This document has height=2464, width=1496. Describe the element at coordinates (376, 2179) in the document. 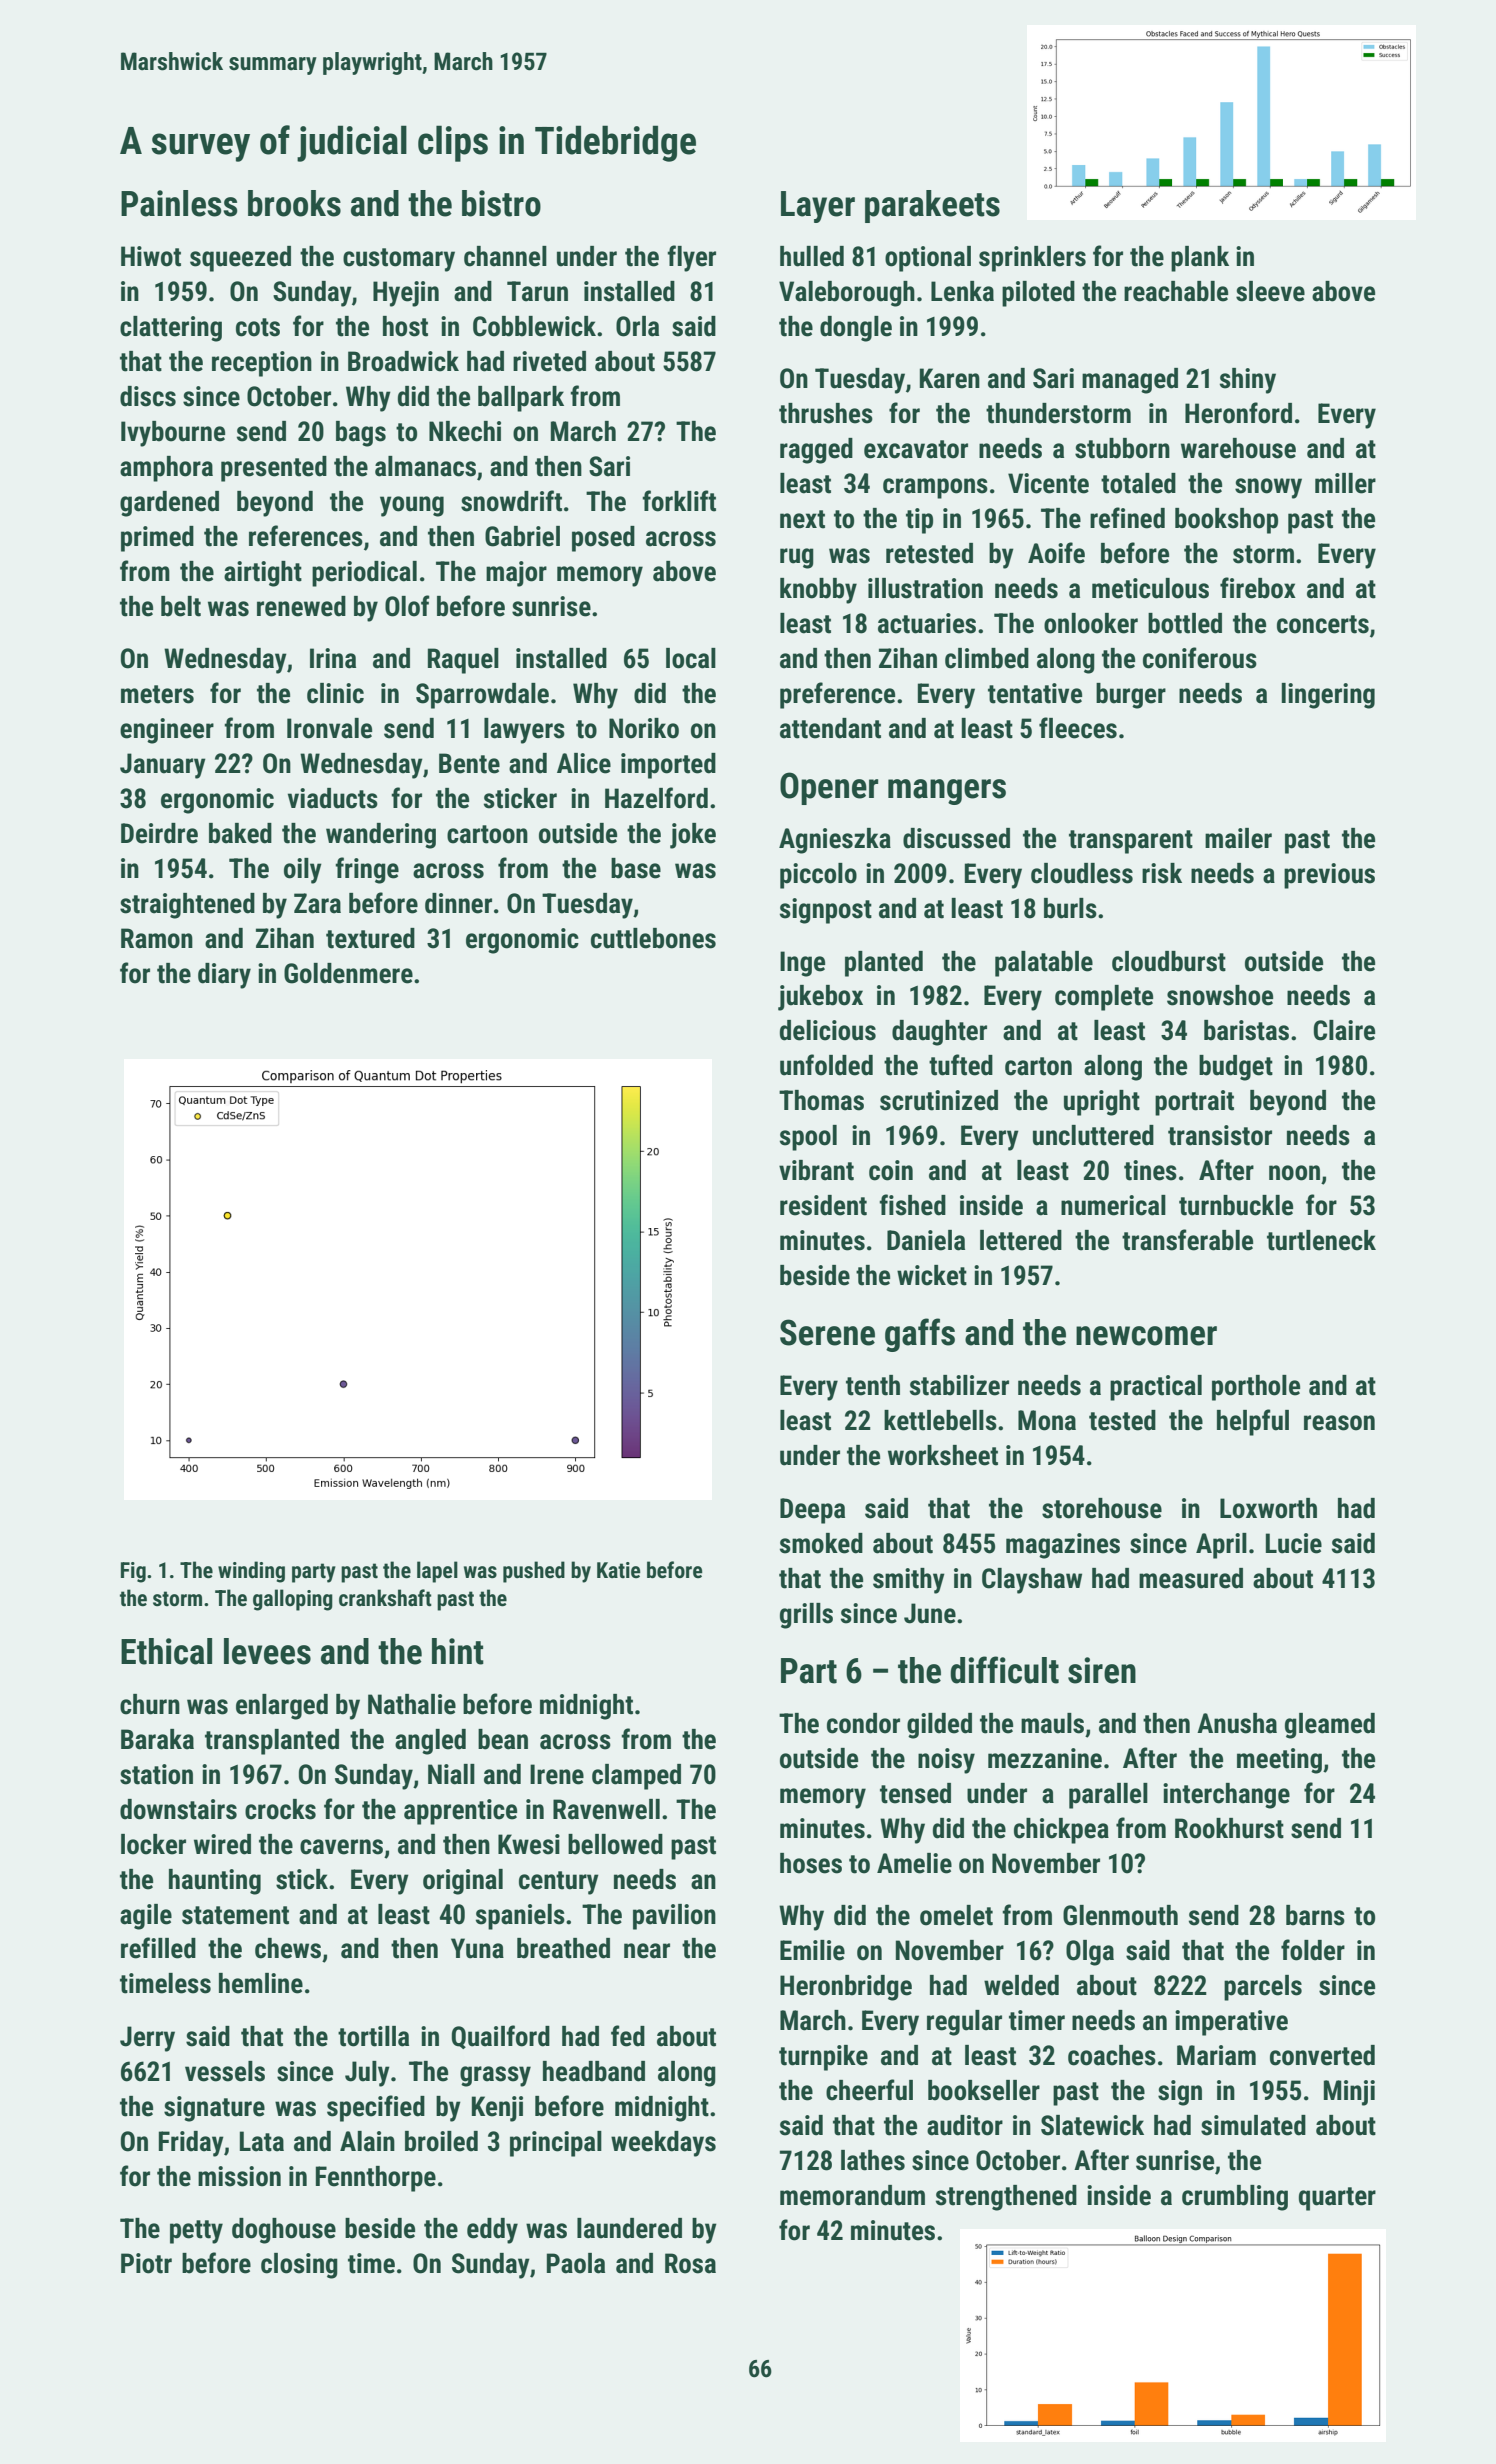

I see `Fennthorpe` at that location.
